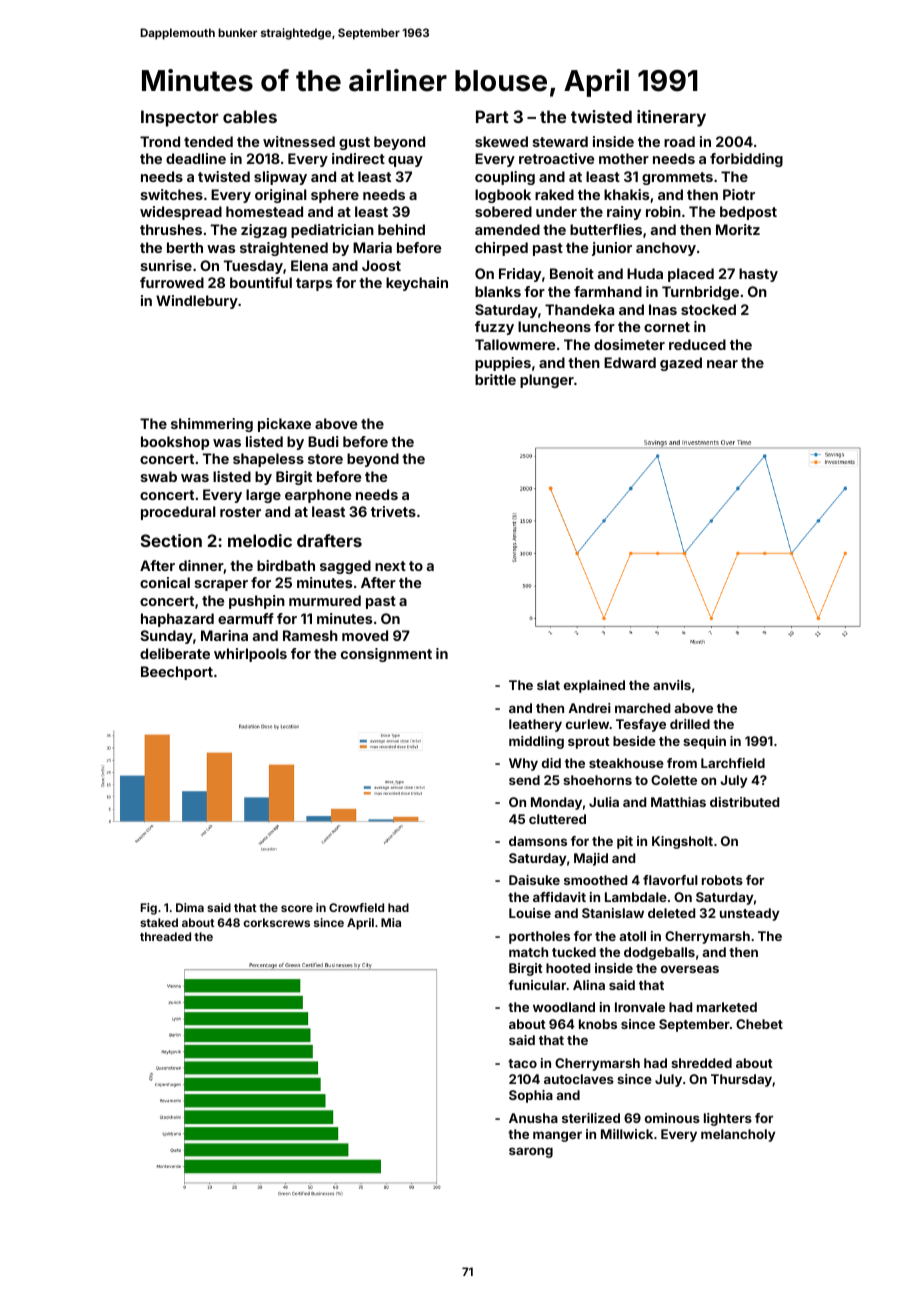 The width and height of the document is (924, 1314). I want to click on keychain, so click(417, 284).
